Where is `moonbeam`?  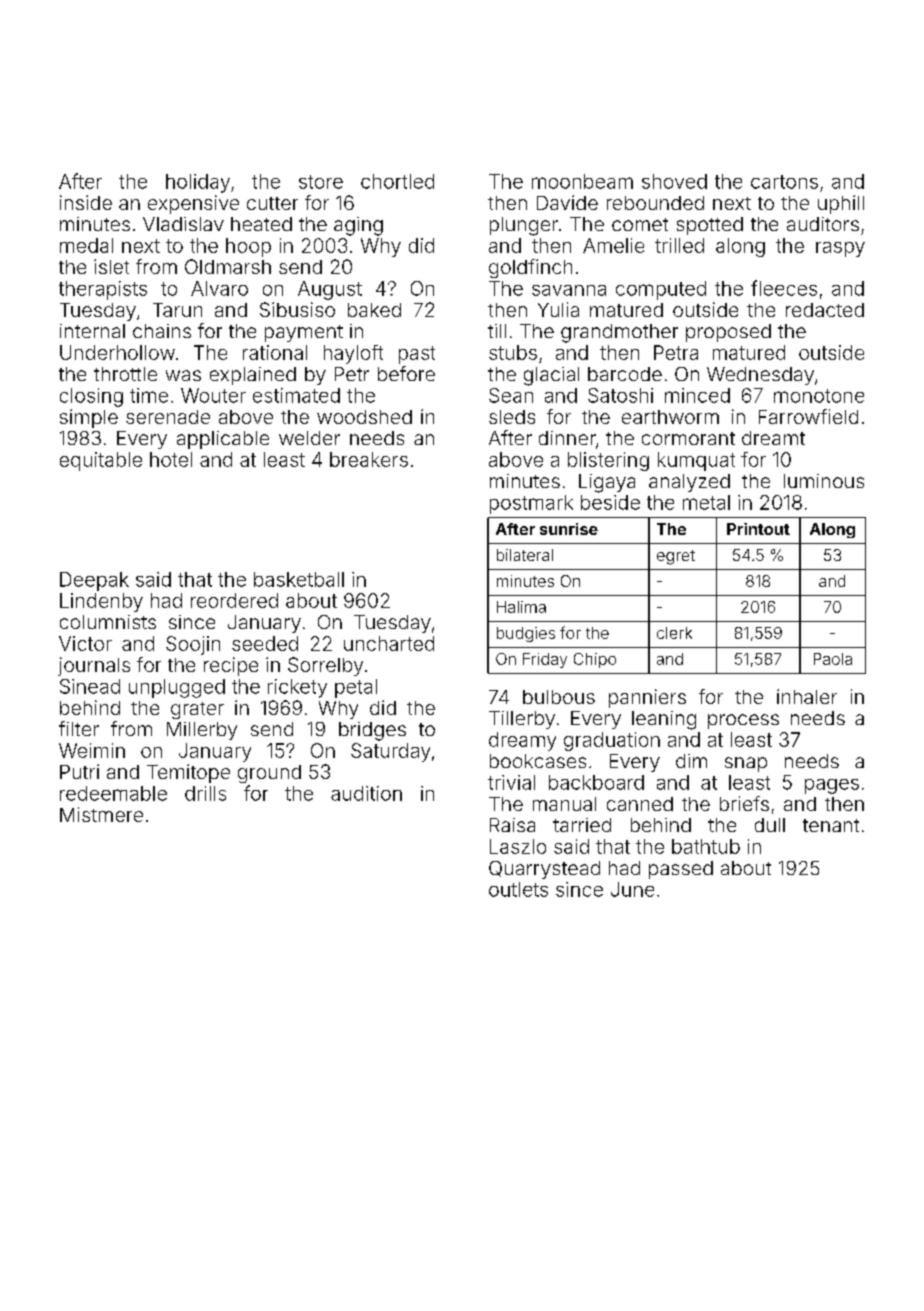
moonbeam is located at coordinates (582, 181).
